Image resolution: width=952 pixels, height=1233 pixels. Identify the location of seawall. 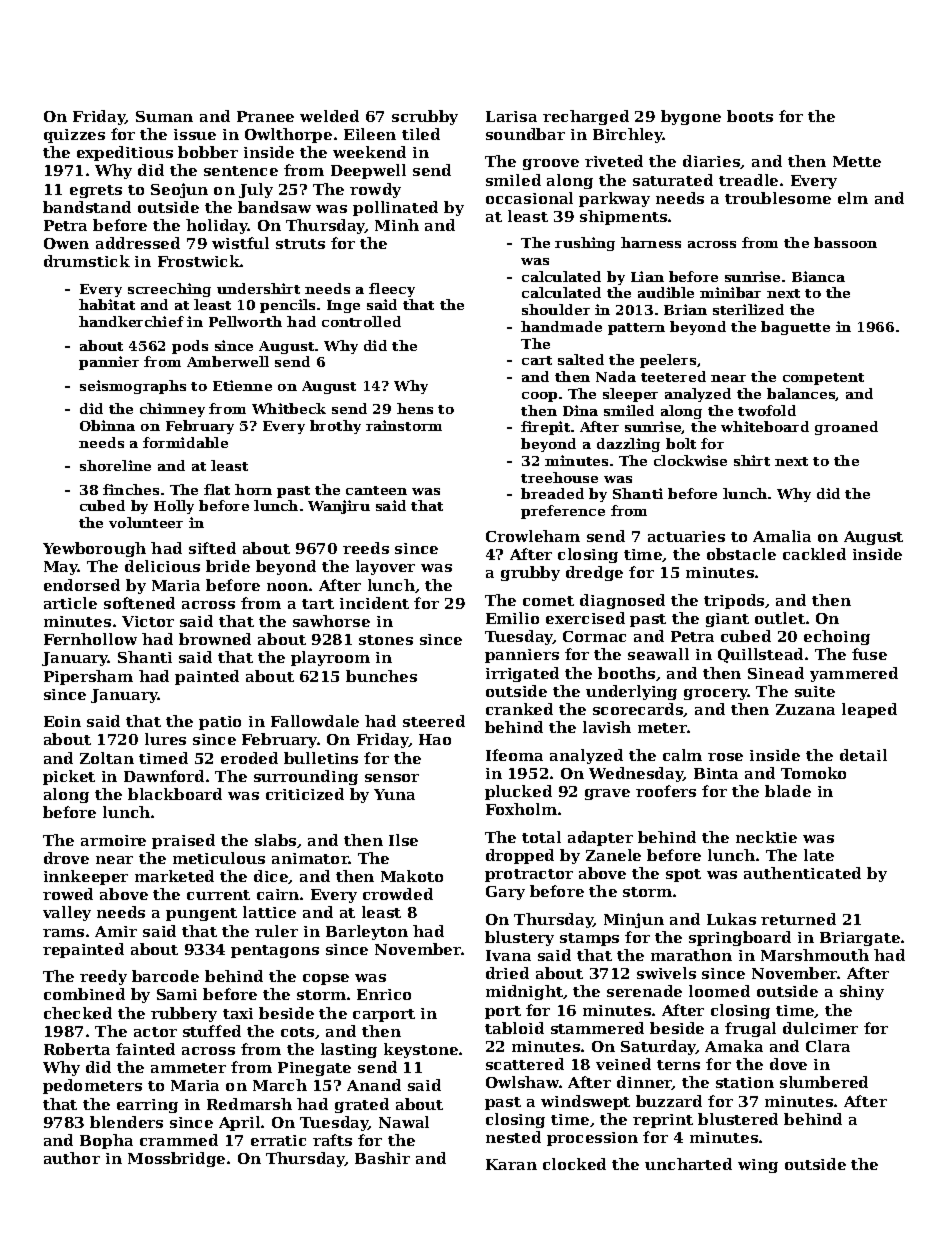
(658, 654).
